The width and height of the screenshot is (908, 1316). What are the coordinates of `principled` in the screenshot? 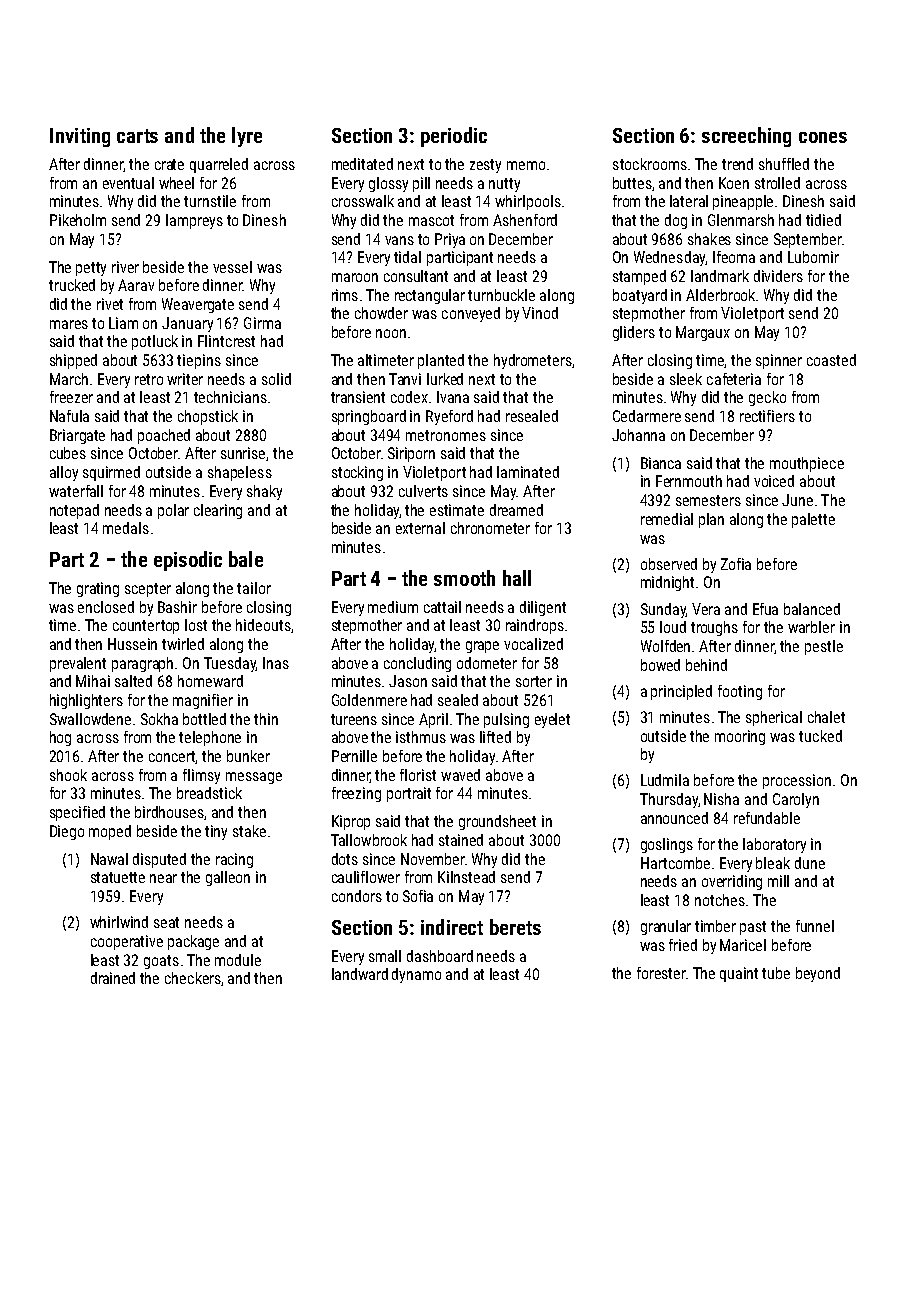 It's located at (681, 692).
